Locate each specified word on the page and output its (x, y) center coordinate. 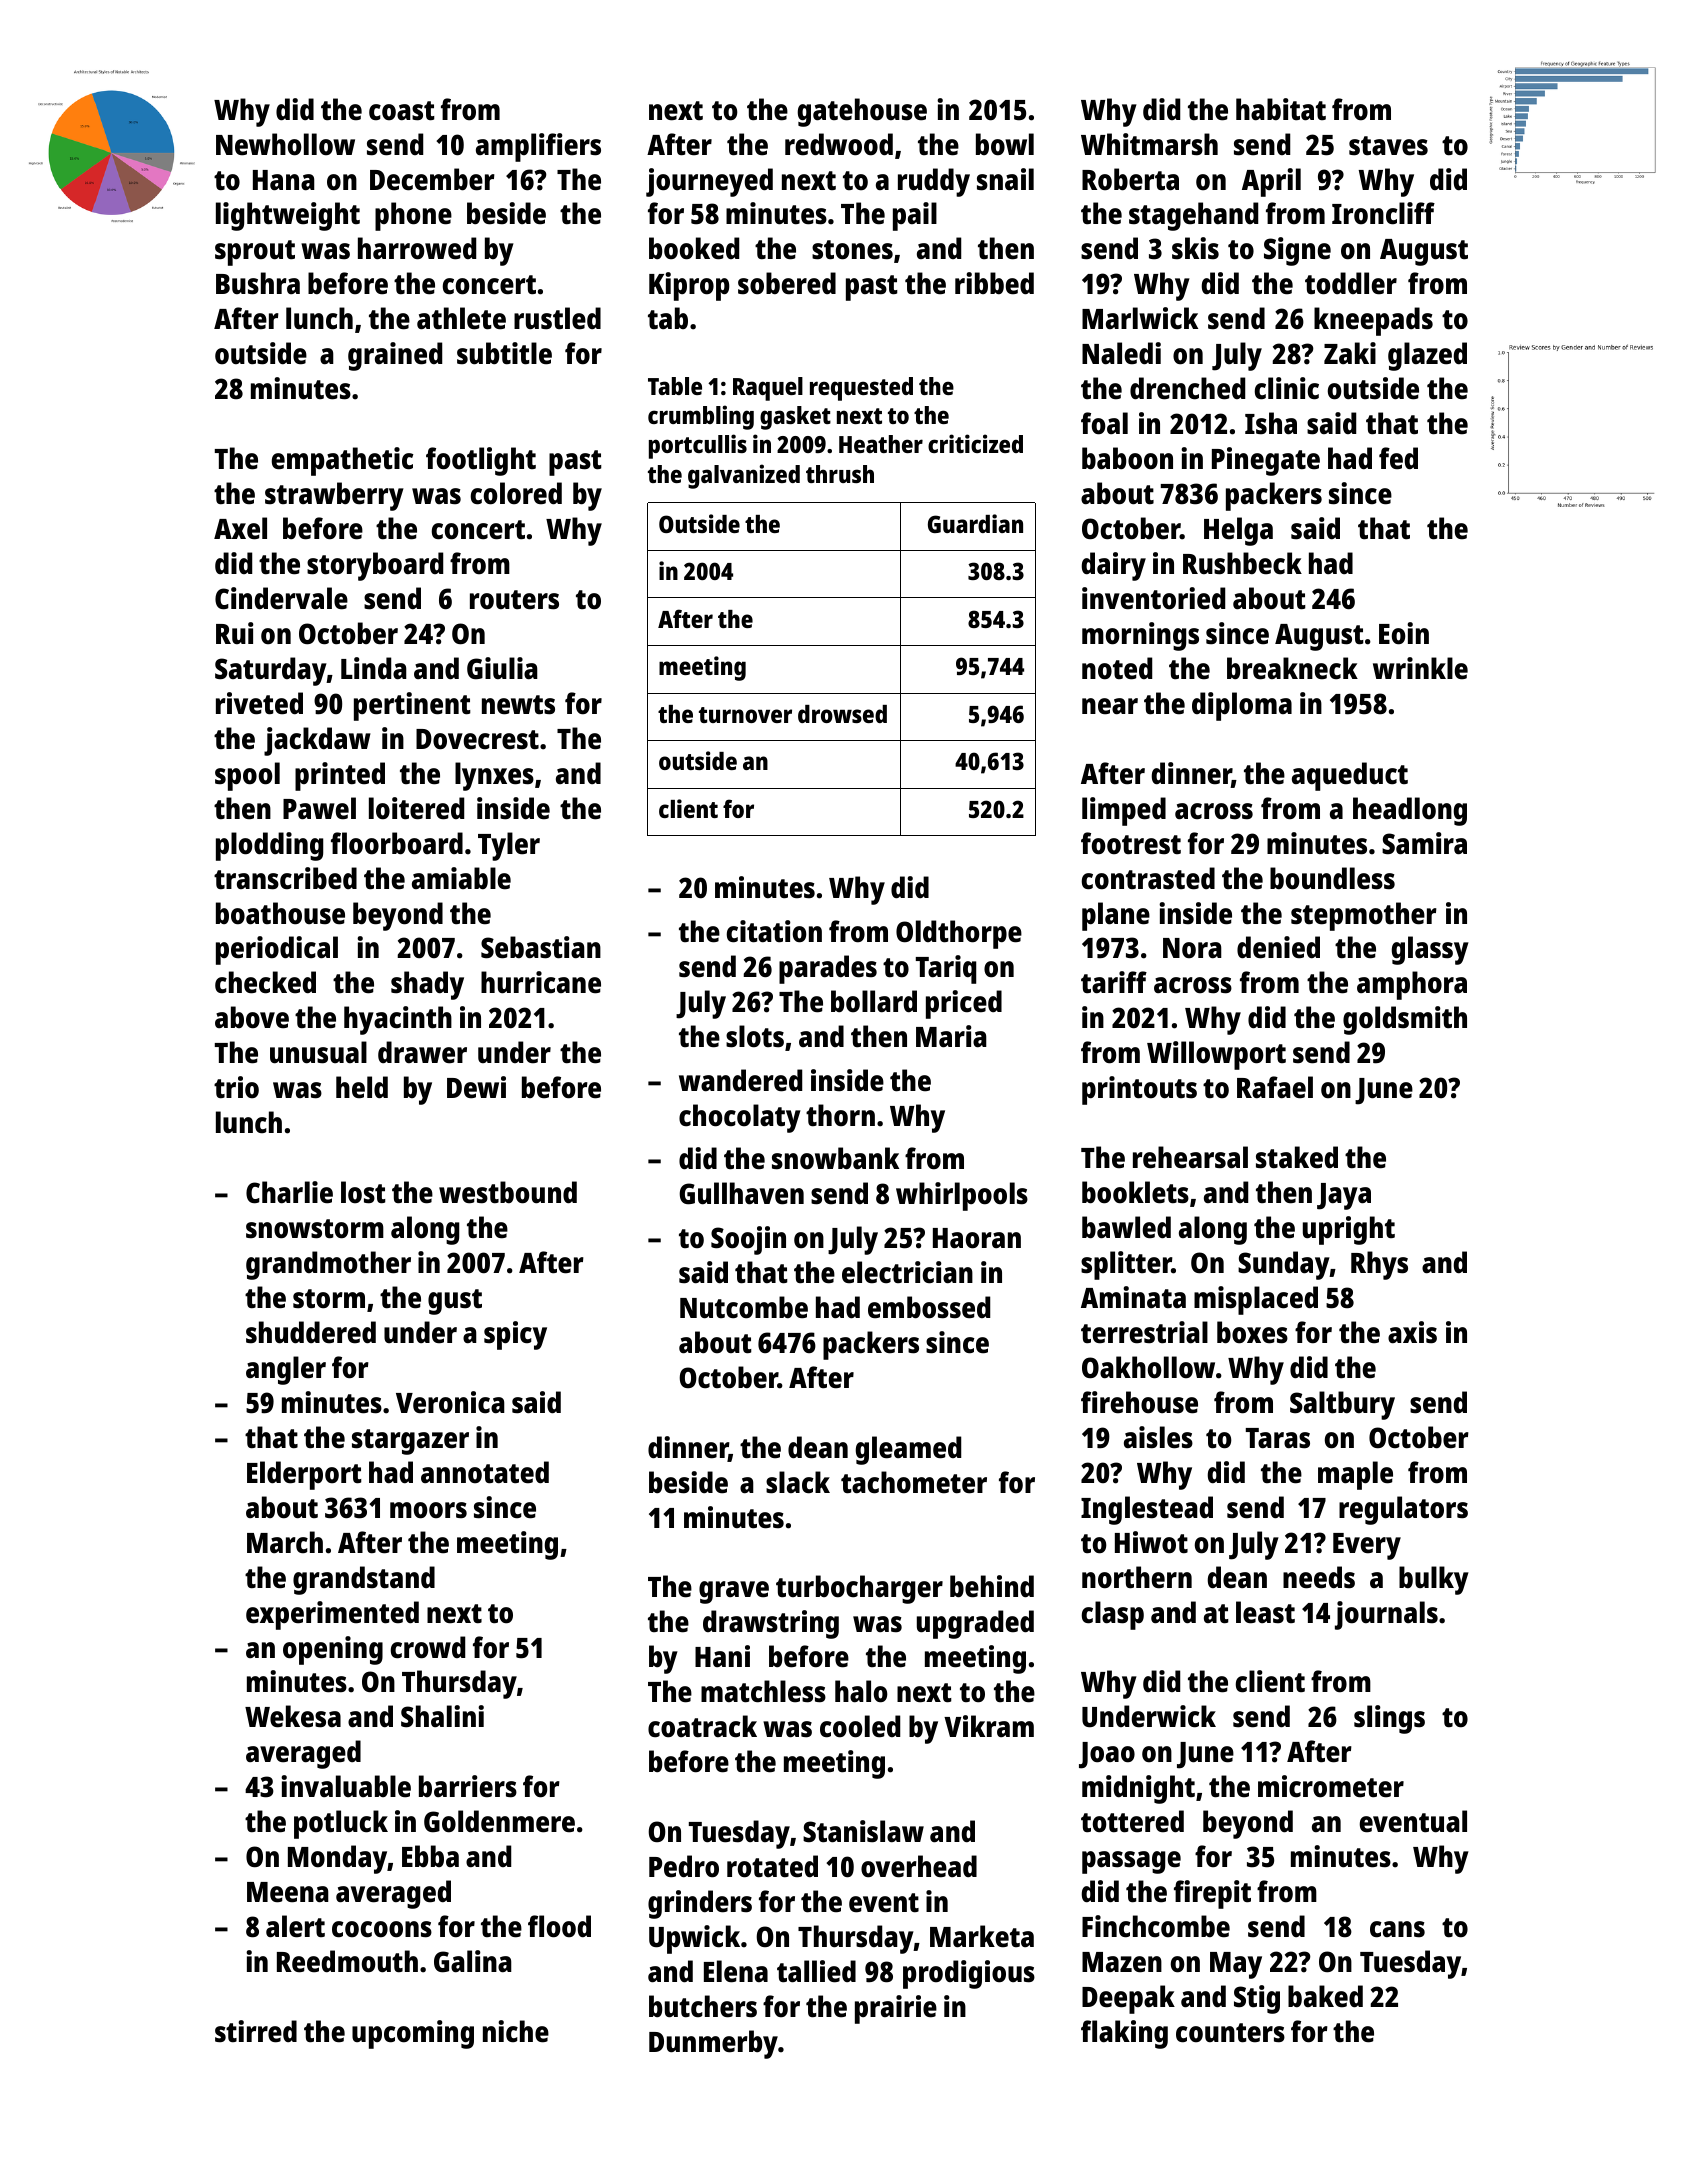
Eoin (1404, 633)
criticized (975, 443)
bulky (1434, 1580)
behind (992, 1586)
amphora (1412, 985)
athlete (461, 318)
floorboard (397, 843)
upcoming (413, 2034)
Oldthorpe (959, 934)
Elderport (304, 1475)
